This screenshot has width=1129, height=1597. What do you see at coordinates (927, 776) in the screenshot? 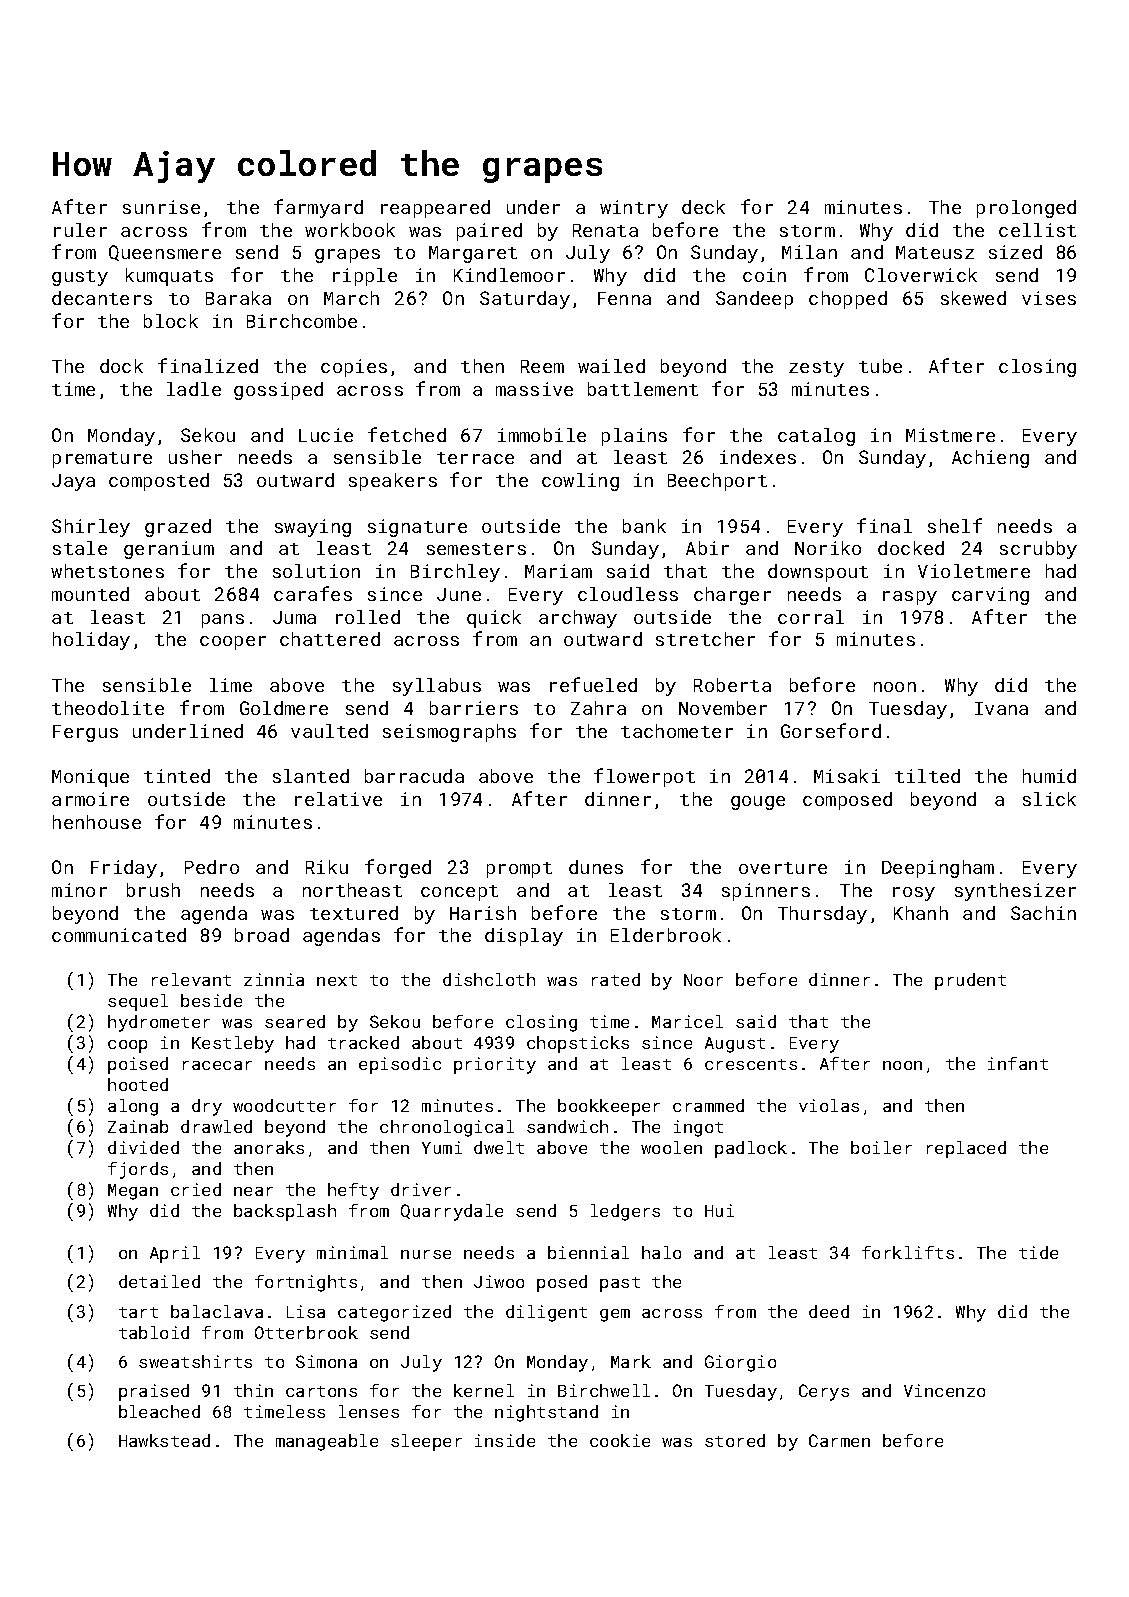
I see `tilted` at bounding box center [927, 776].
